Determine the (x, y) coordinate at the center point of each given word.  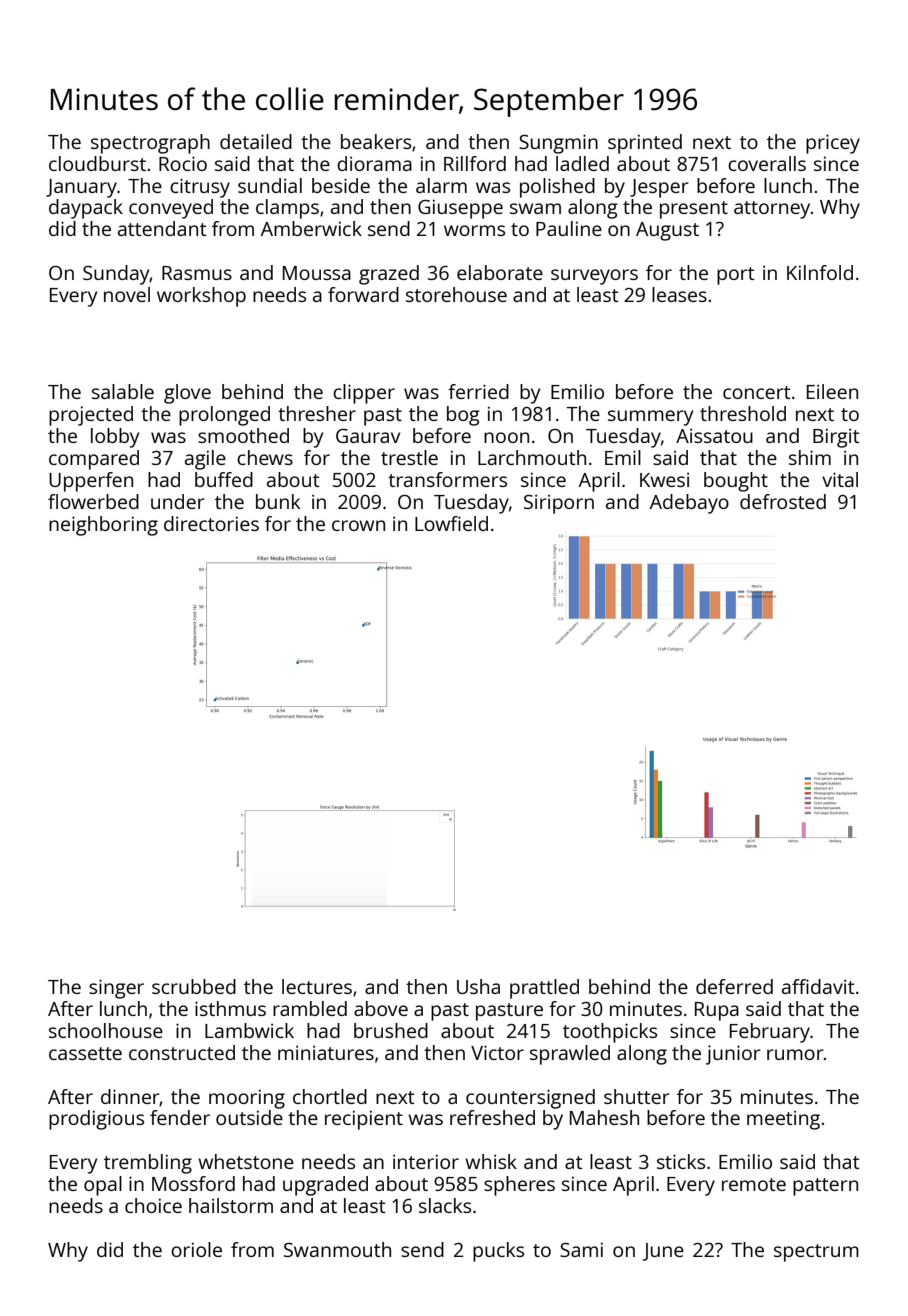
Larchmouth (532, 457)
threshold (743, 413)
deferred (734, 986)
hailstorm (231, 1205)
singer (116, 989)
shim (810, 457)
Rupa (717, 1011)
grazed (389, 275)
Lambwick (249, 1030)
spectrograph (150, 144)
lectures (317, 986)
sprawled (570, 1055)
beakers (376, 141)
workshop (201, 297)
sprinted (645, 144)
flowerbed (93, 501)
